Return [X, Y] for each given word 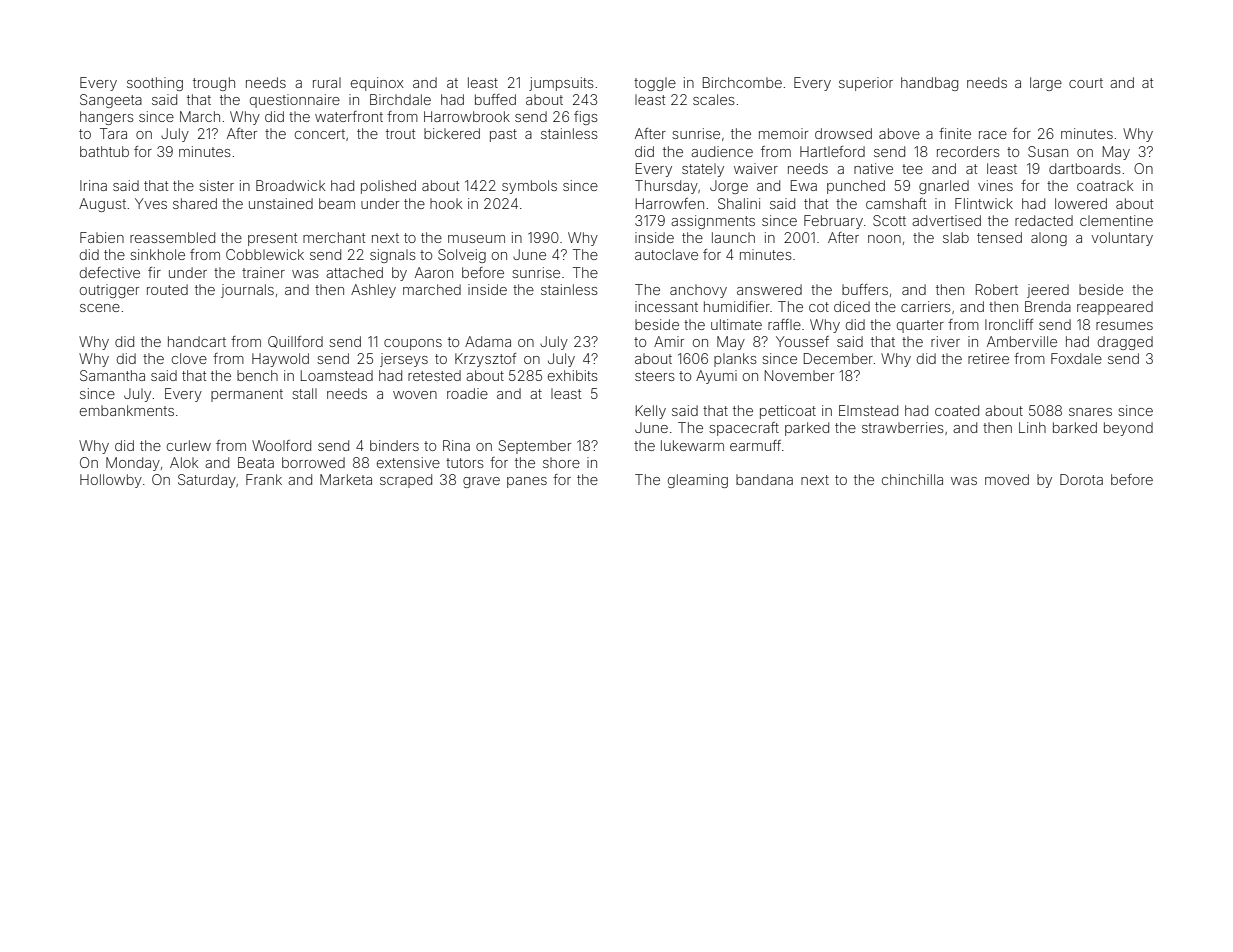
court [1086, 83]
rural [327, 82]
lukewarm [692, 445]
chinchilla [912, 479]
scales [714, 99]
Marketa [346, 479]
